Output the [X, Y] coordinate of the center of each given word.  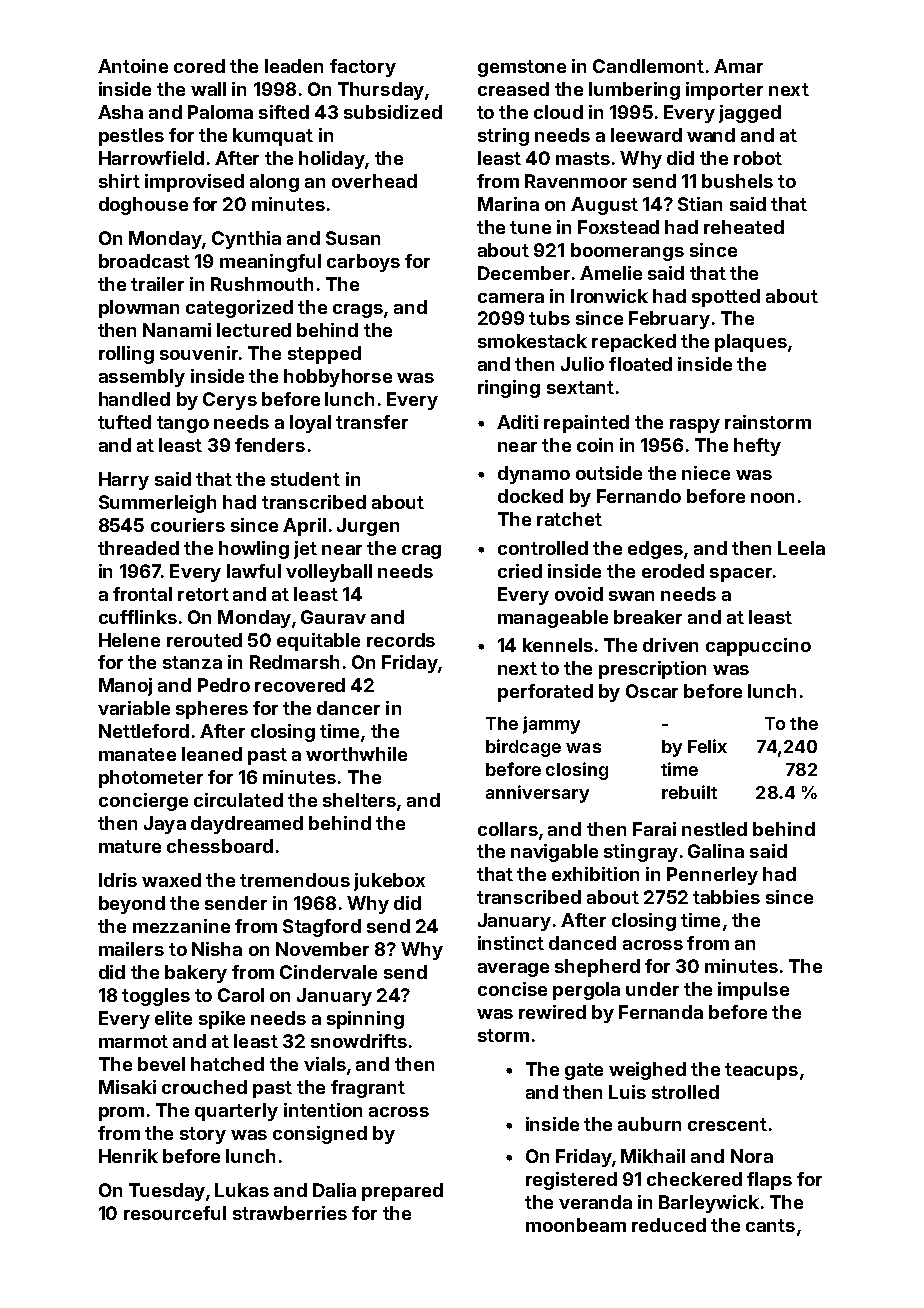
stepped [324, 355]
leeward [646, 135]
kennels [558, 645]
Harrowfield [151, 158]
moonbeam [576, 1225]
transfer [372, 422]
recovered [300, 685]
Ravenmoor [576, 181]
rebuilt [689, 792]
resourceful [175, 1213]
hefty [757, 447]
